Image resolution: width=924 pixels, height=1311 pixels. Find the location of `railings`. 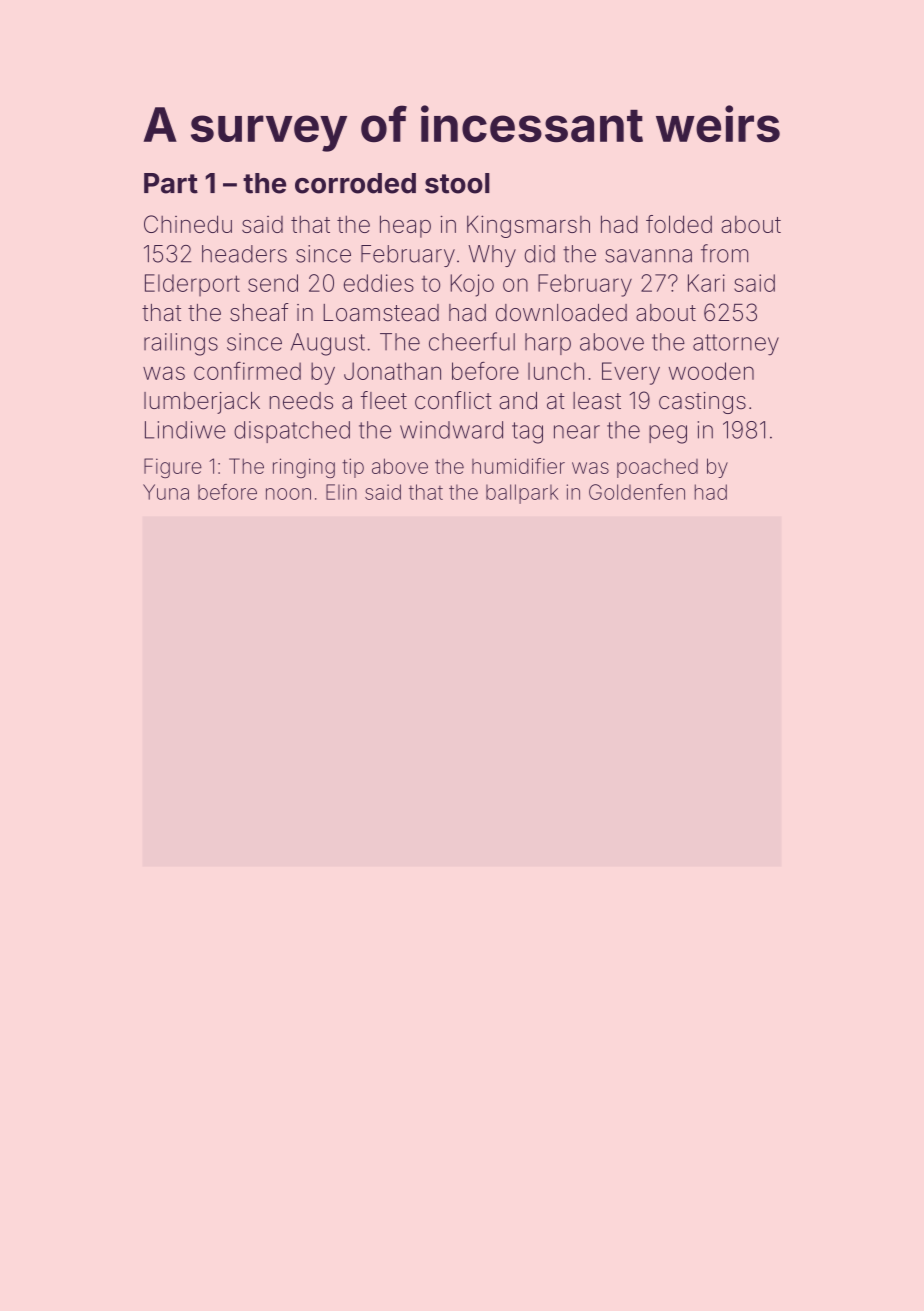

railings is located at coordinates (181, 344).
